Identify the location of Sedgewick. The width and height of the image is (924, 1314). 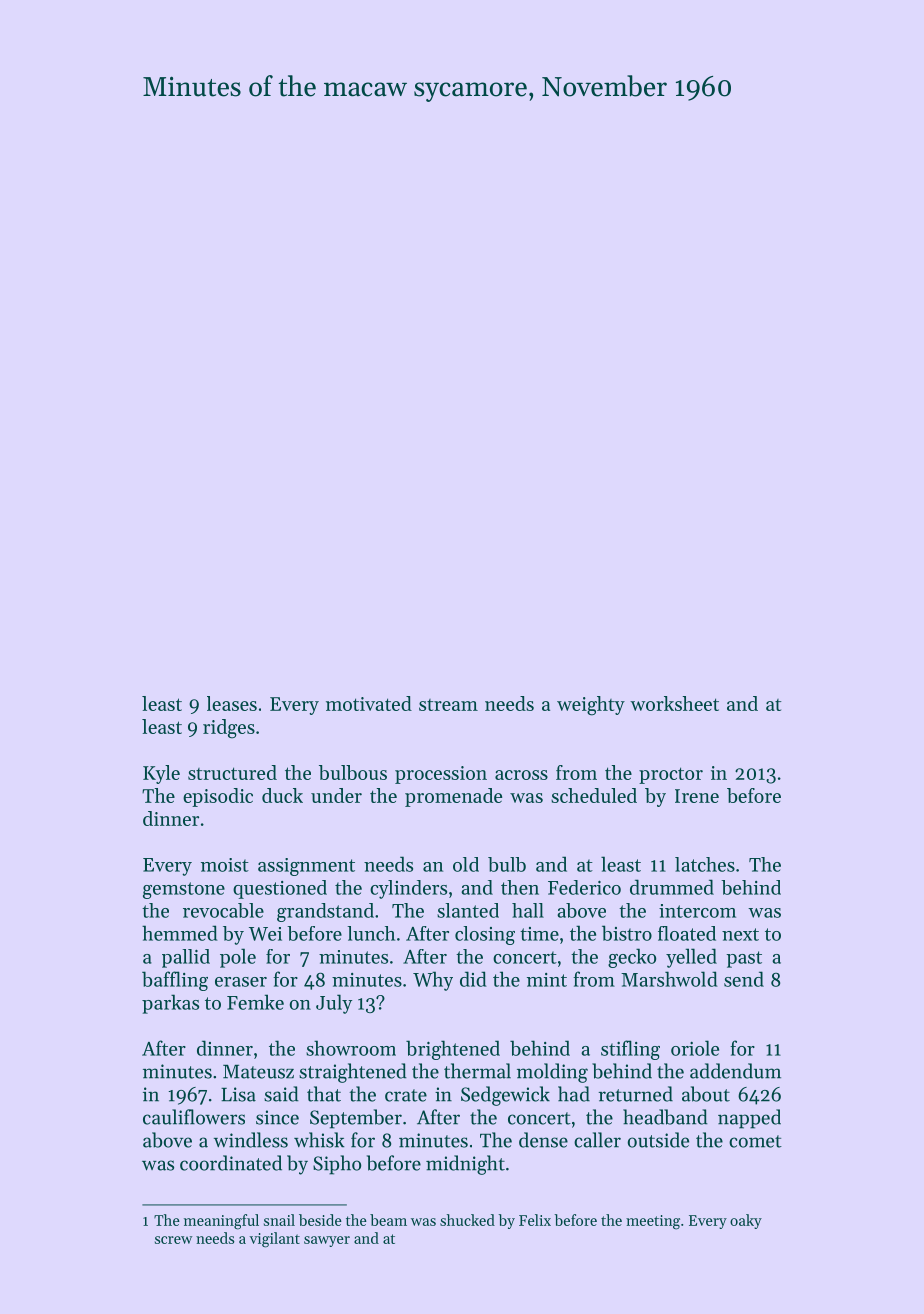
(505, 1096).
